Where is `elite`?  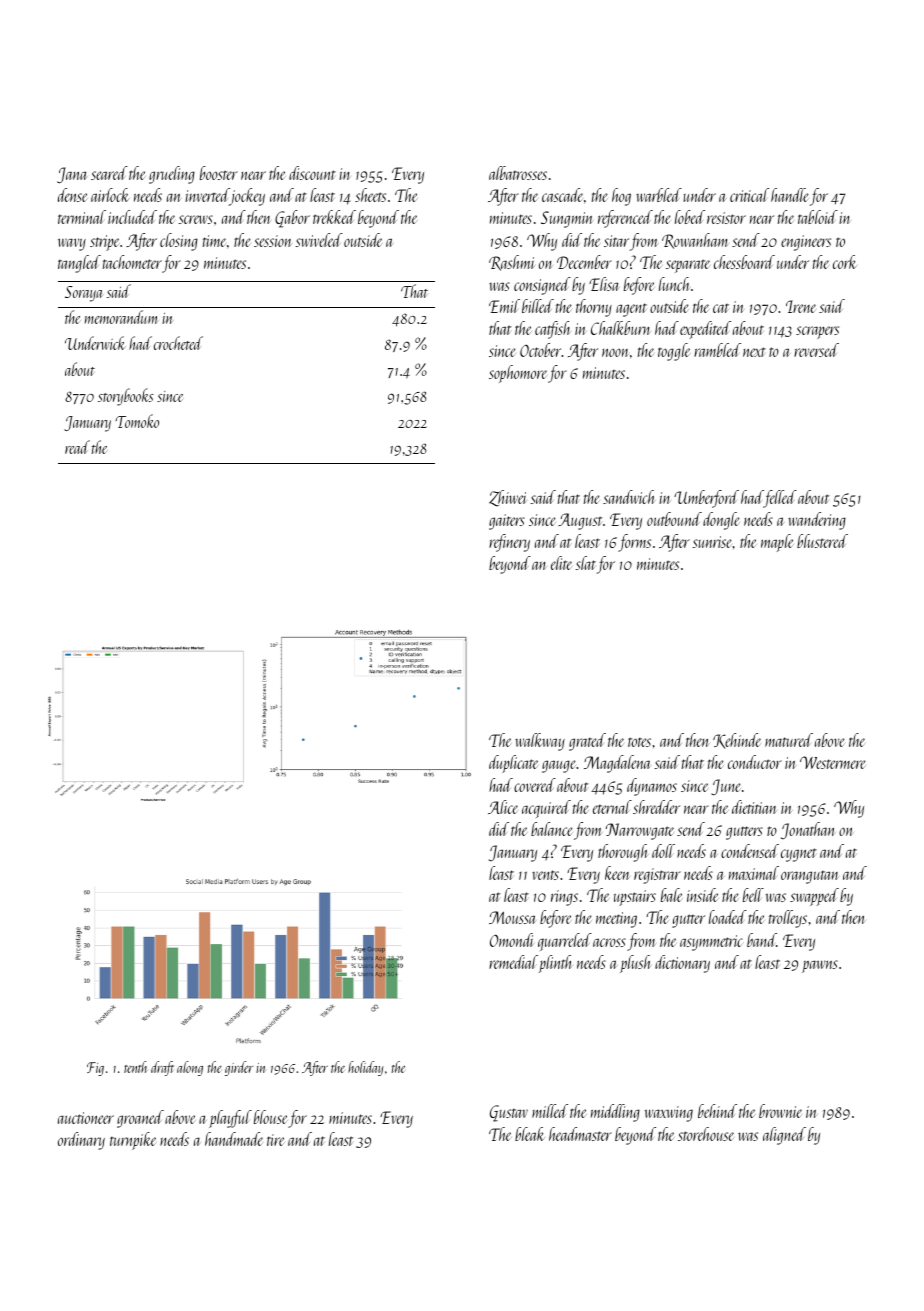 elite is located at coordinates (561, 563).
